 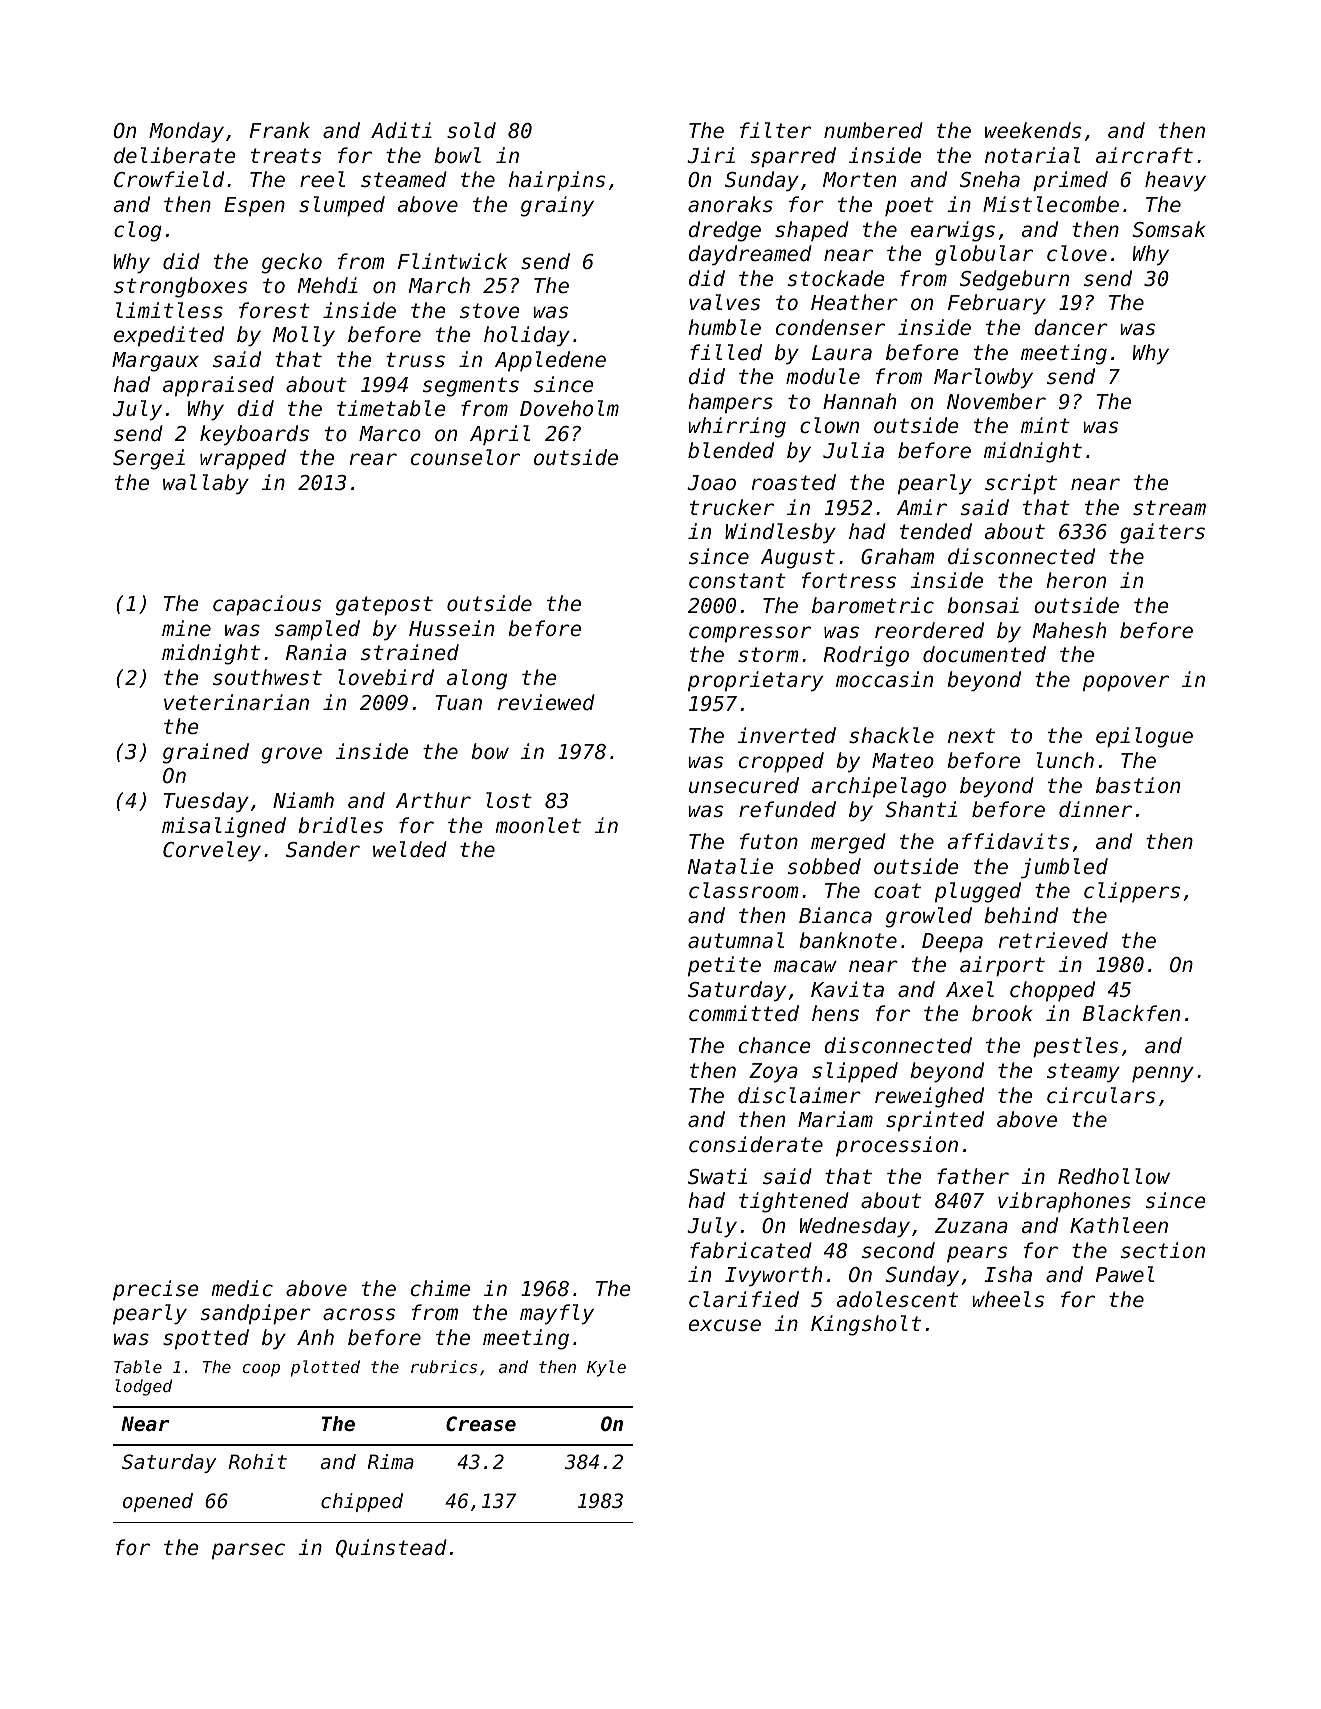 I want to click on clog, so click(x=138, y=231).
